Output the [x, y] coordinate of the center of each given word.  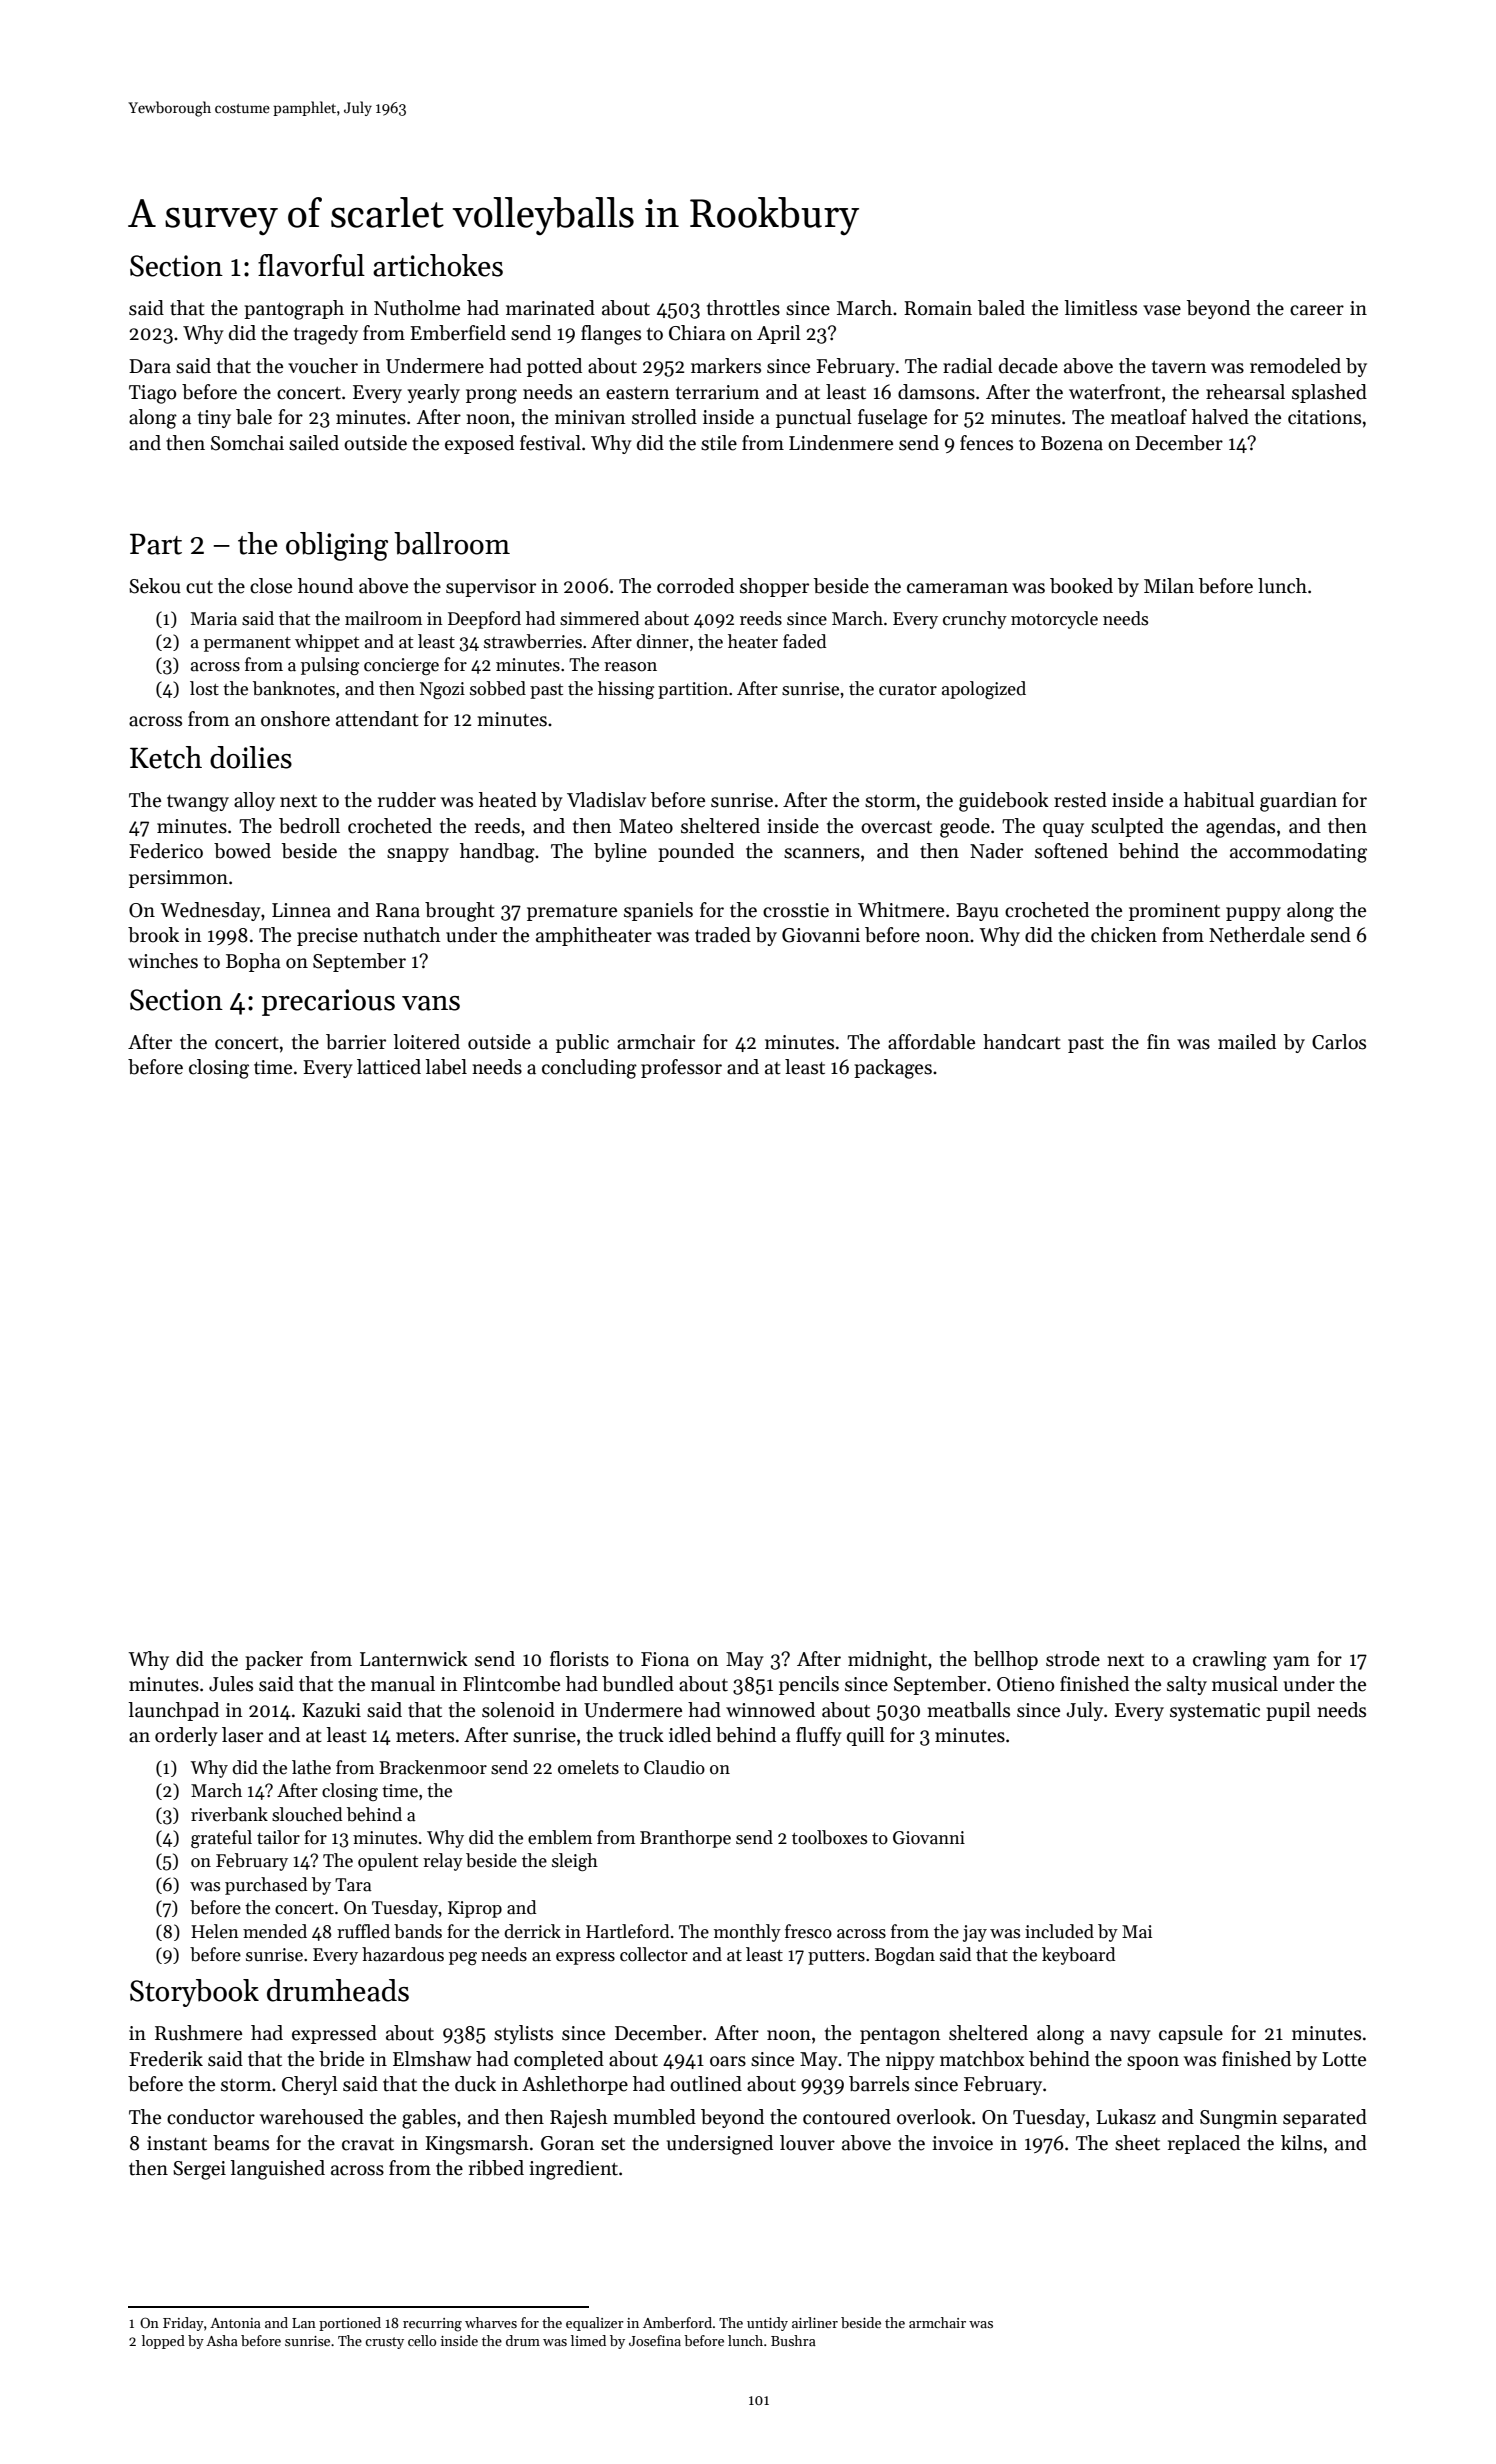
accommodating [1298, 853]
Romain [938, 308]
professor [681, 1068]
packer [274, 1660]
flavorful [311, 265]
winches [163, 961]
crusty [384, 2343]
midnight [887, 1661]
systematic [1215, 1712]
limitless [1100, 308]
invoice [962, 2143]
